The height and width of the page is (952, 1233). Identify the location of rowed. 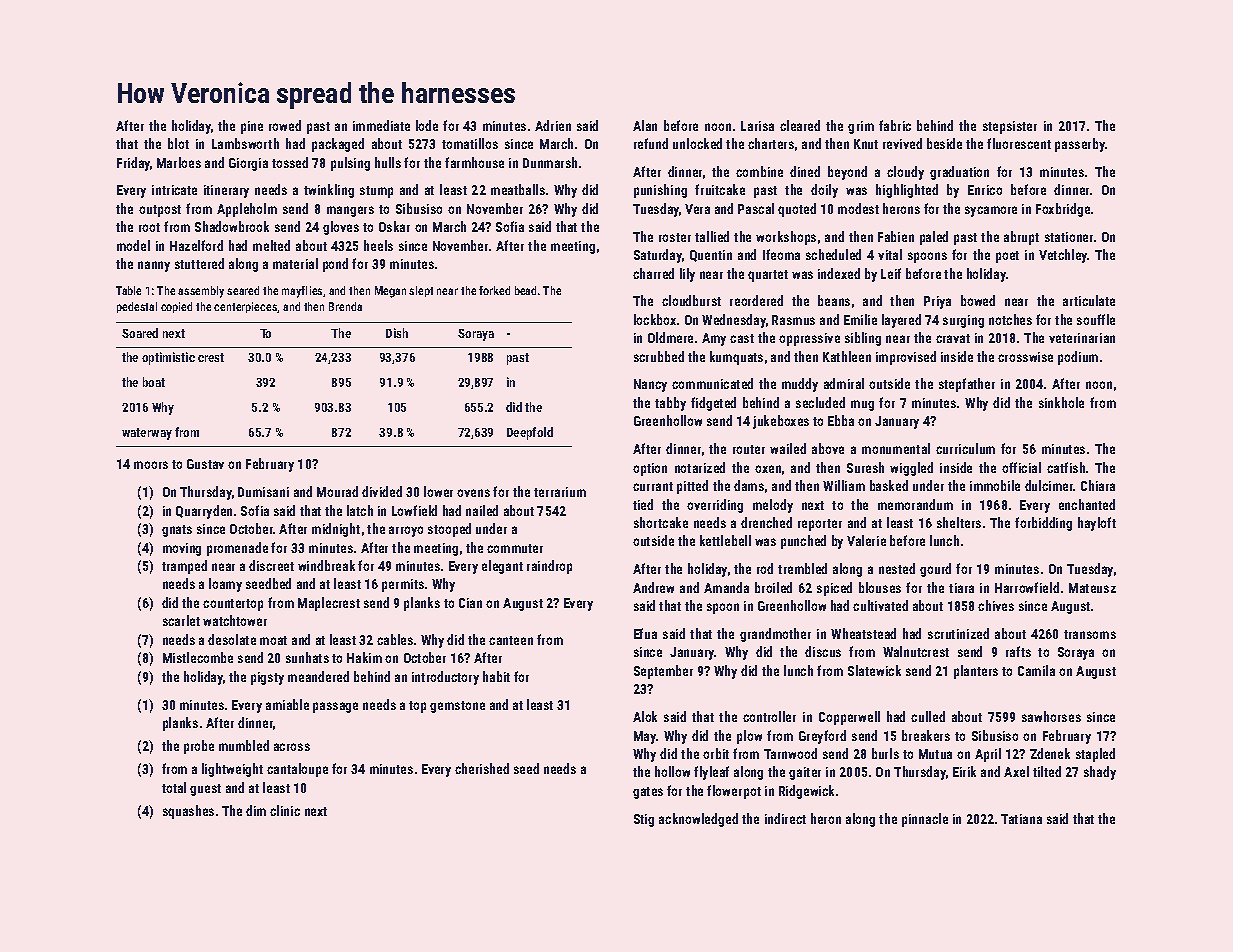
(285, 125).
